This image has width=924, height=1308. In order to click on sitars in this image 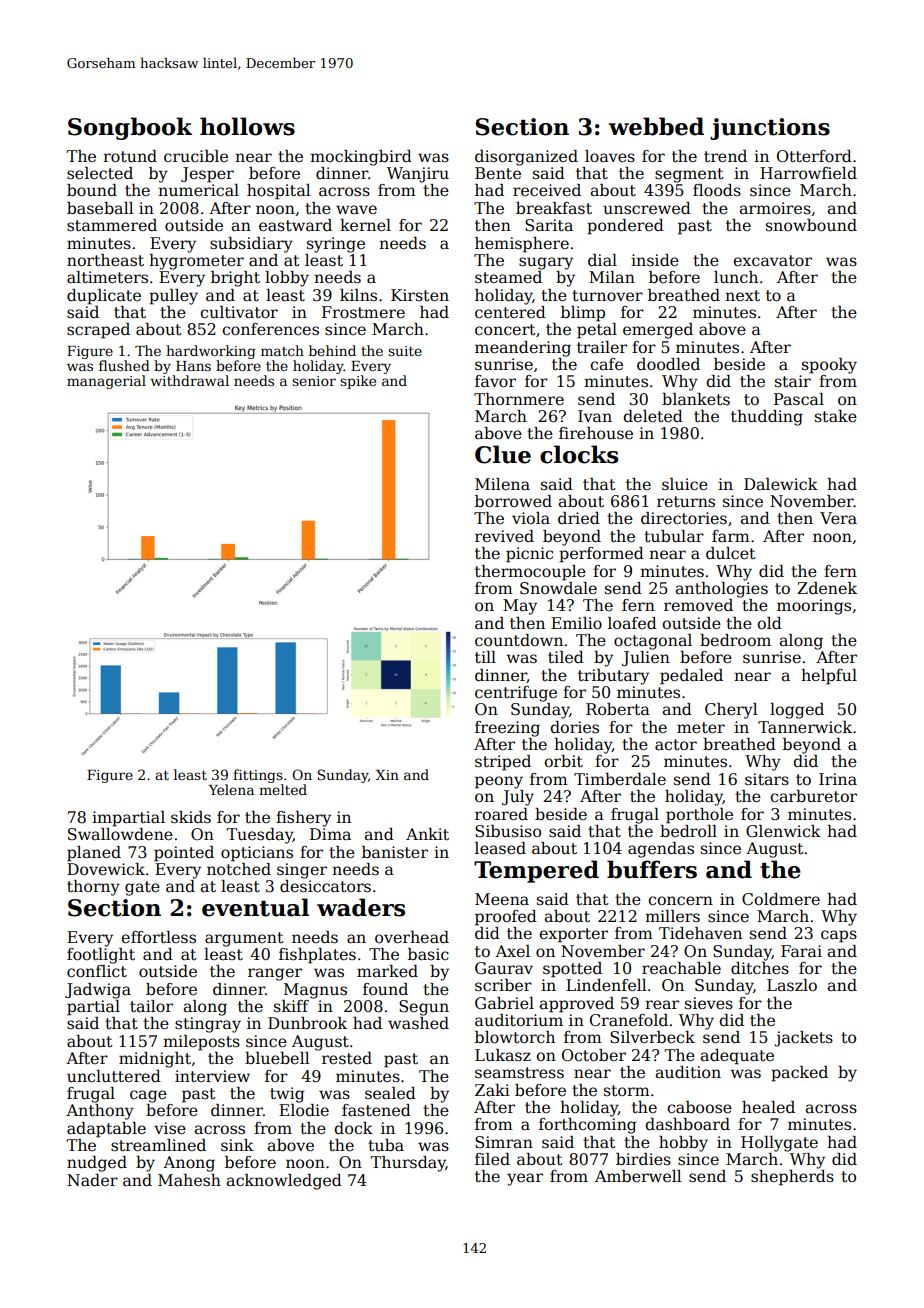, I will do `click(767, 779)`.
